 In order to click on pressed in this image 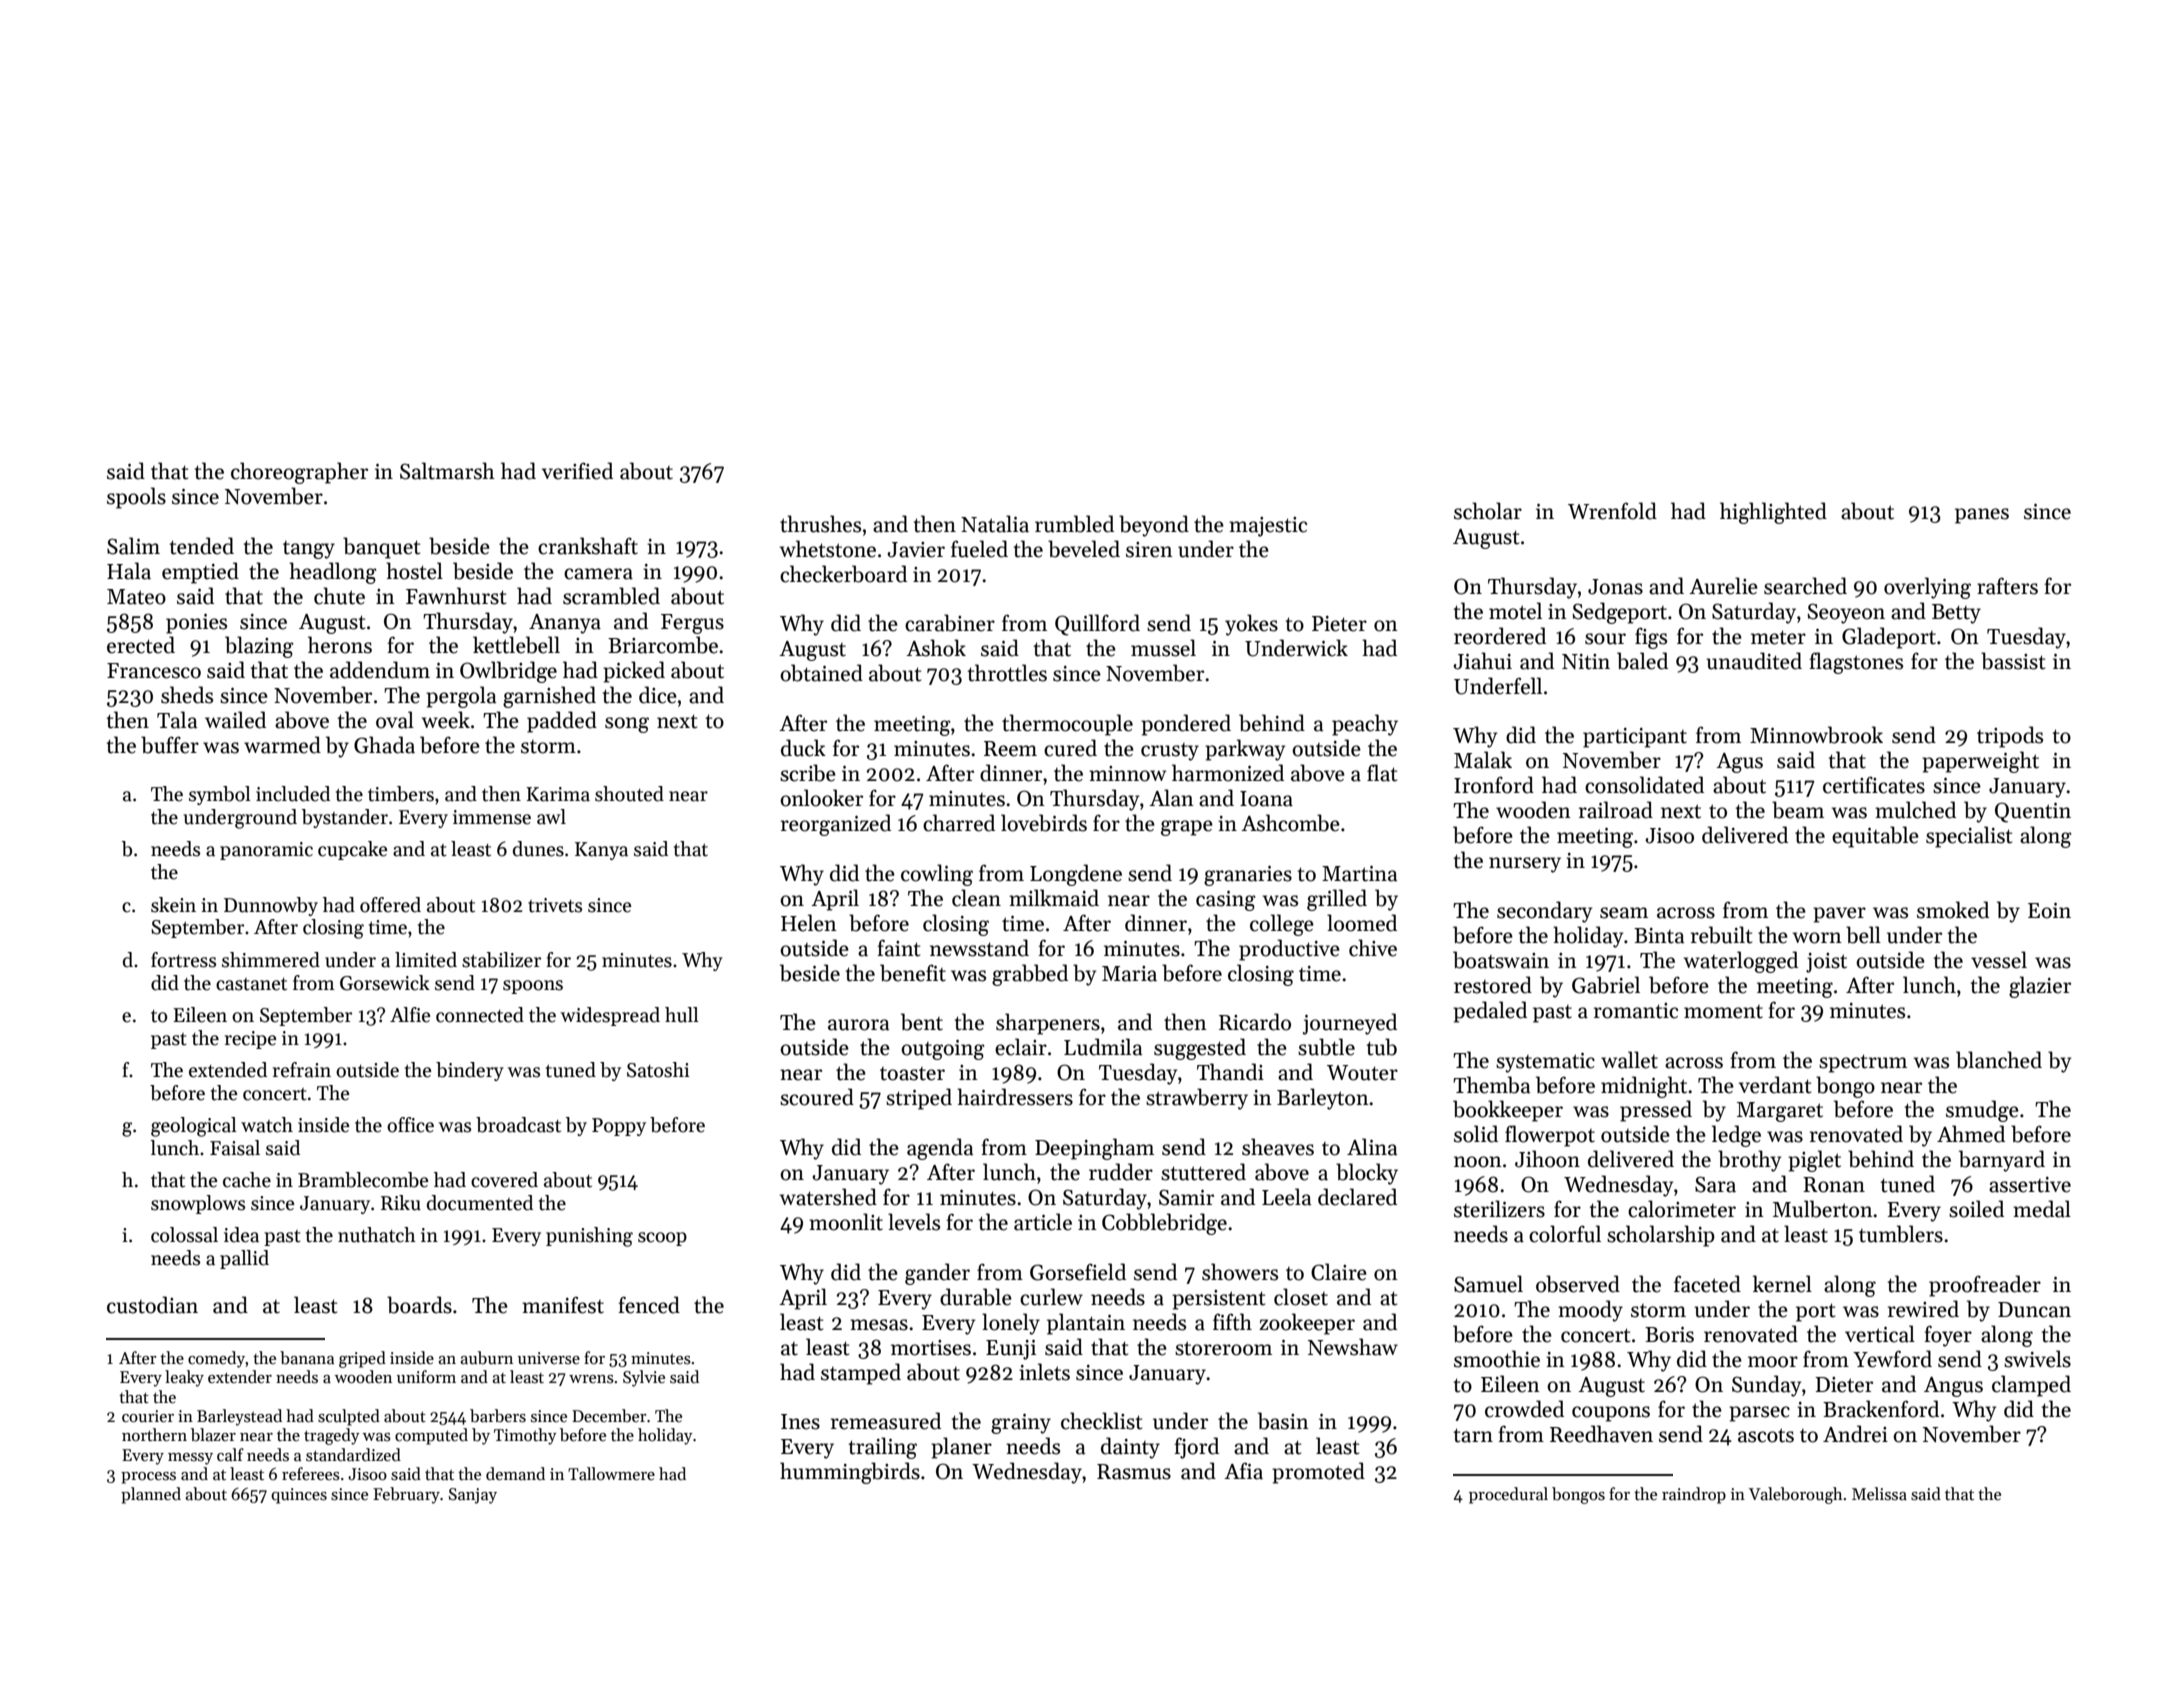, I will do `click(1656, 1111)`.
